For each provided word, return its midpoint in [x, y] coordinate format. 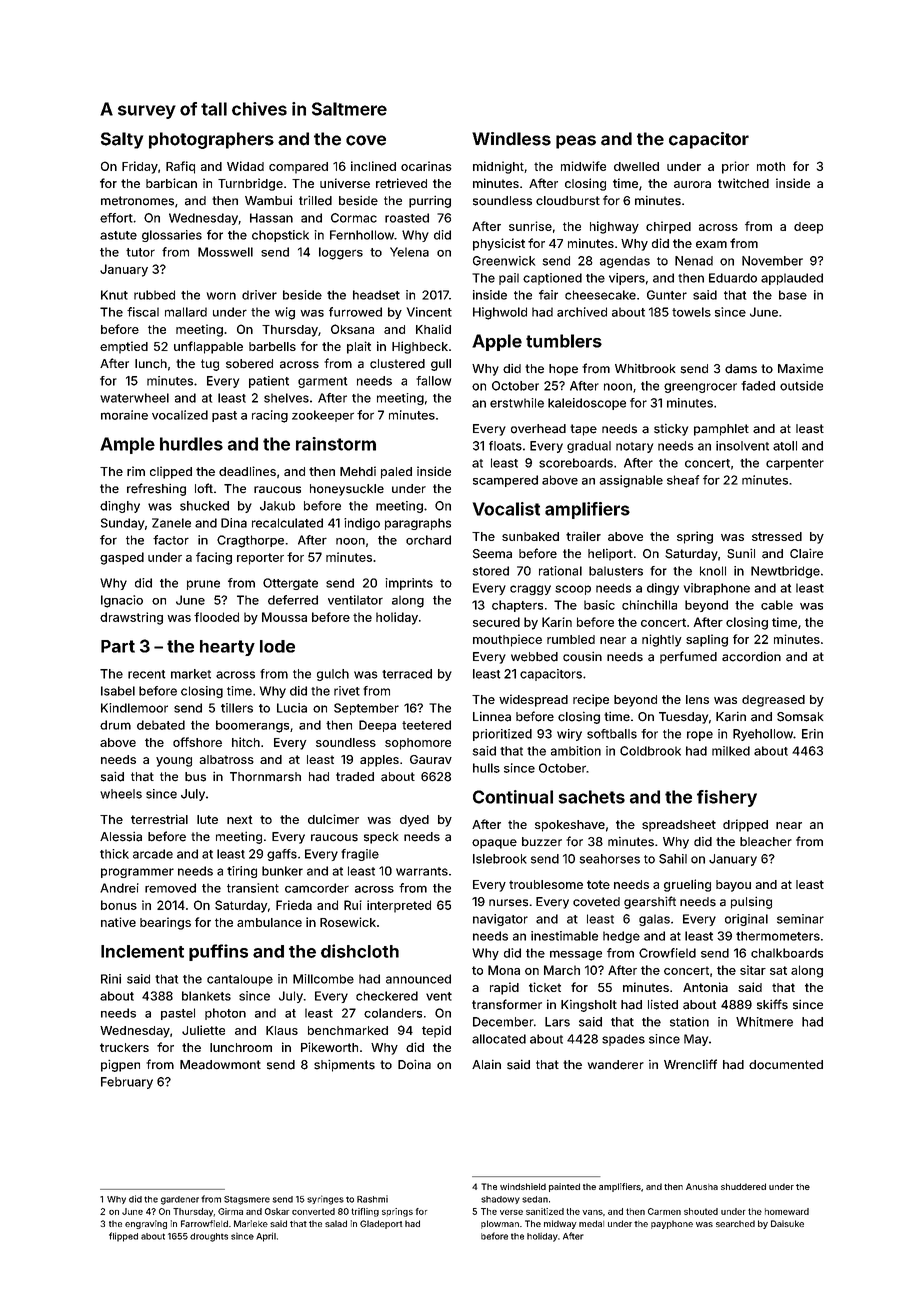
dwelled [636, 166]
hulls [486, 768]
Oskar [277, 1211]
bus [195, 777]
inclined [373, 166]
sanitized [545, 1211]
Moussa [284, 617]
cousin [582, 656]
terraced [407, 674]
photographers [211, 140]
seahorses [610, 859]
